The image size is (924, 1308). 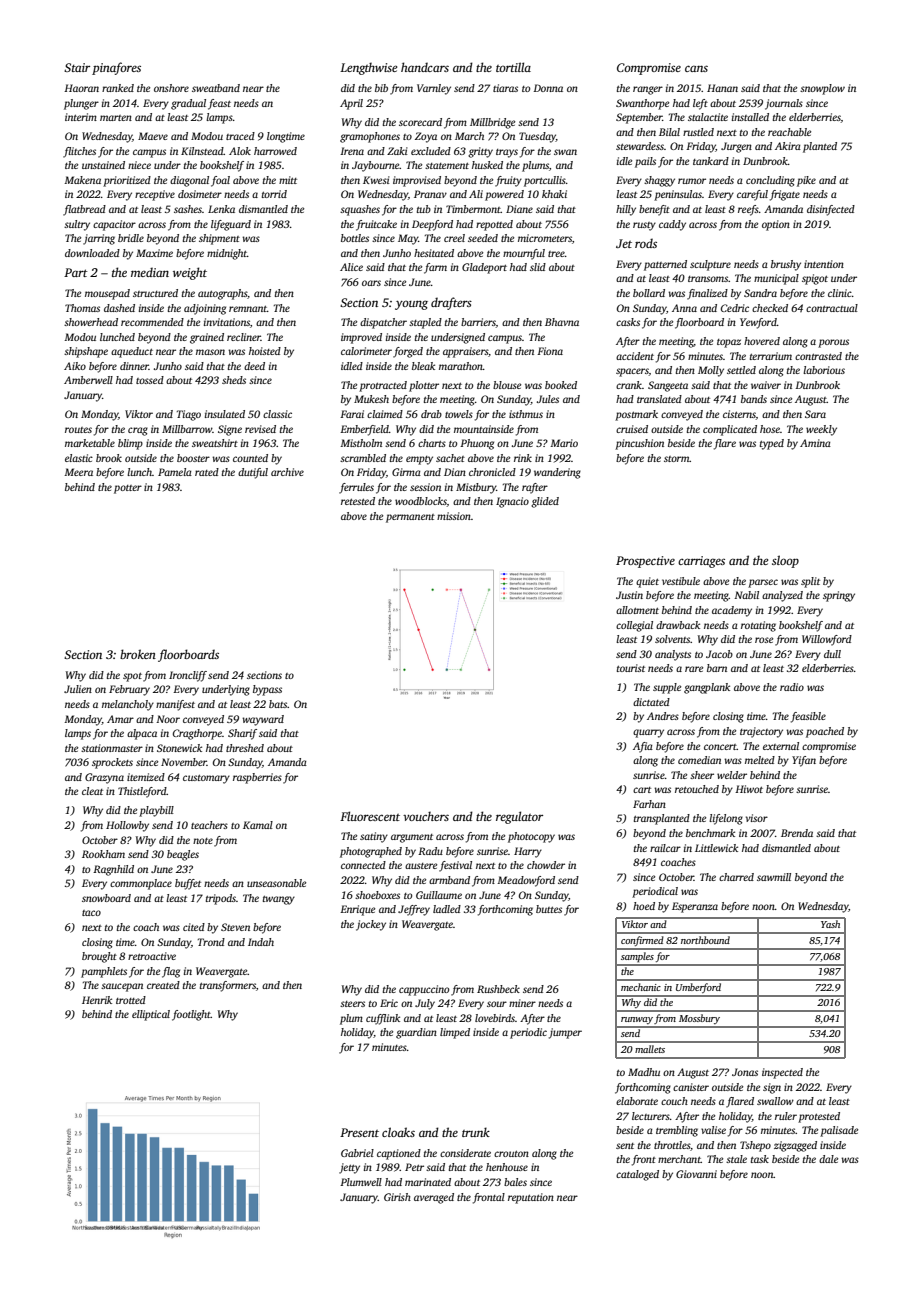 I want to click on Ignacio, so click(x=512, y=502).
